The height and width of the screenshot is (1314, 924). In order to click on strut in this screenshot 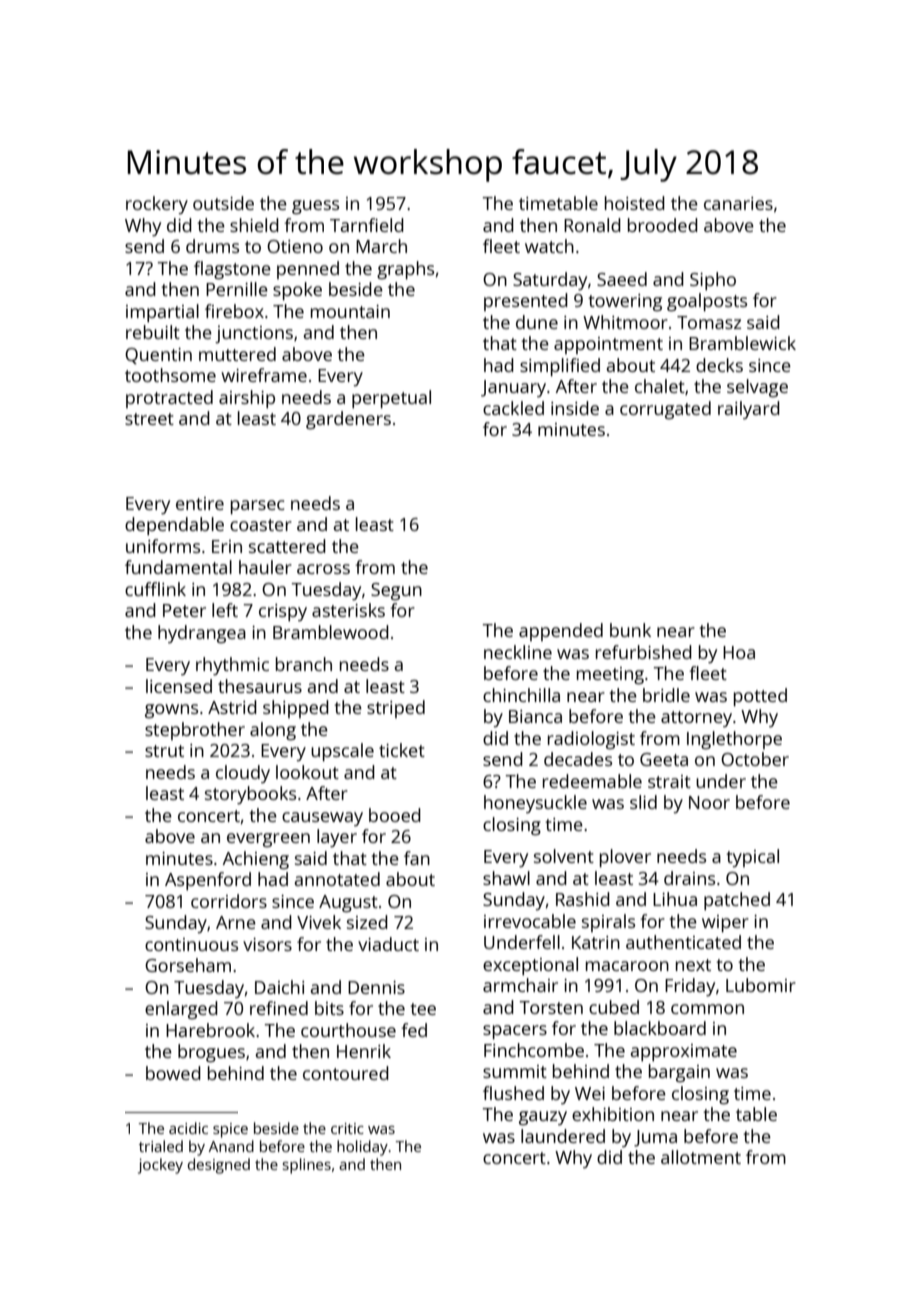, I will do `click(164, 751)`.
